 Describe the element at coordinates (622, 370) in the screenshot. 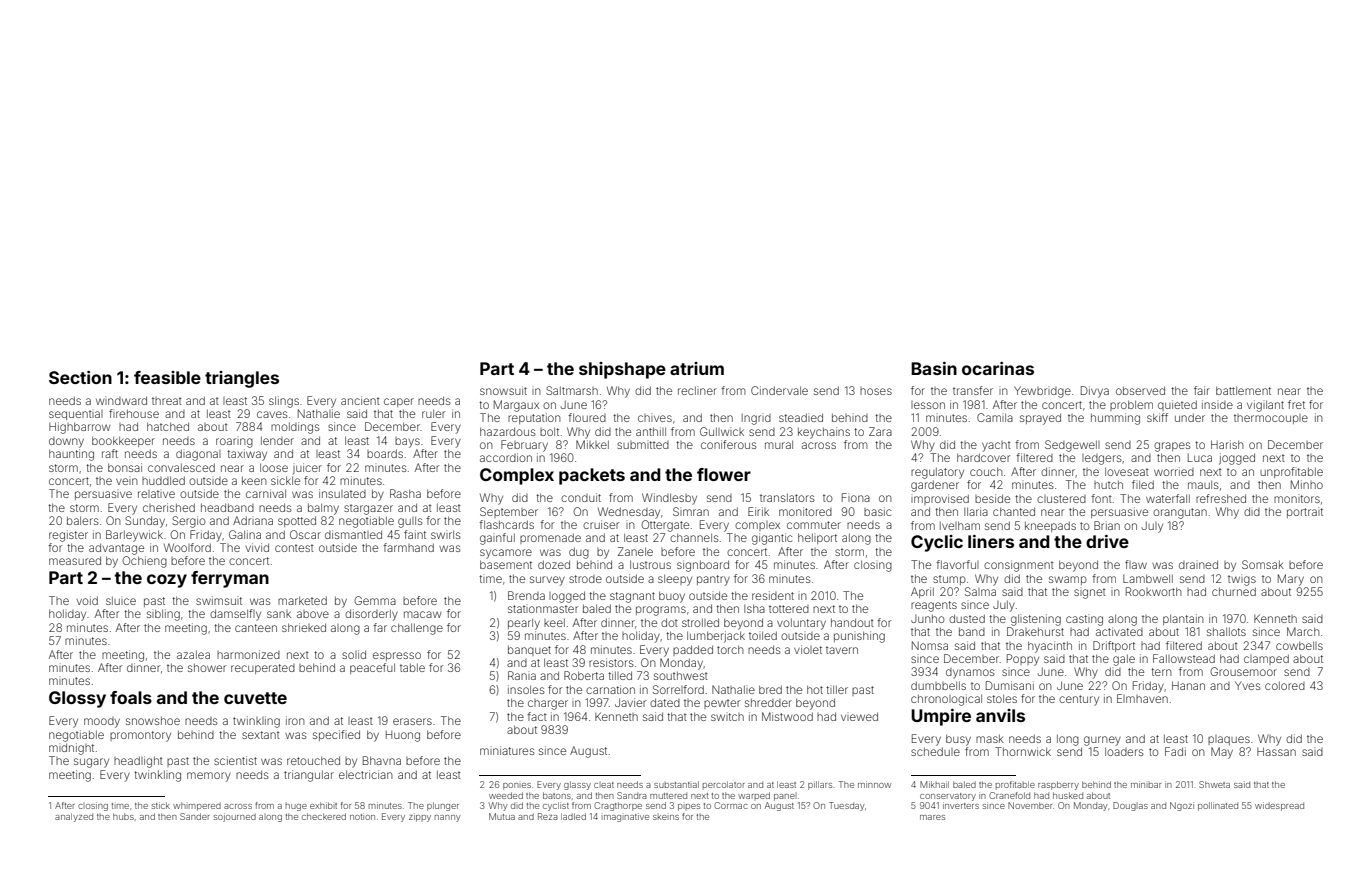

I see `shipshape` at that location.
